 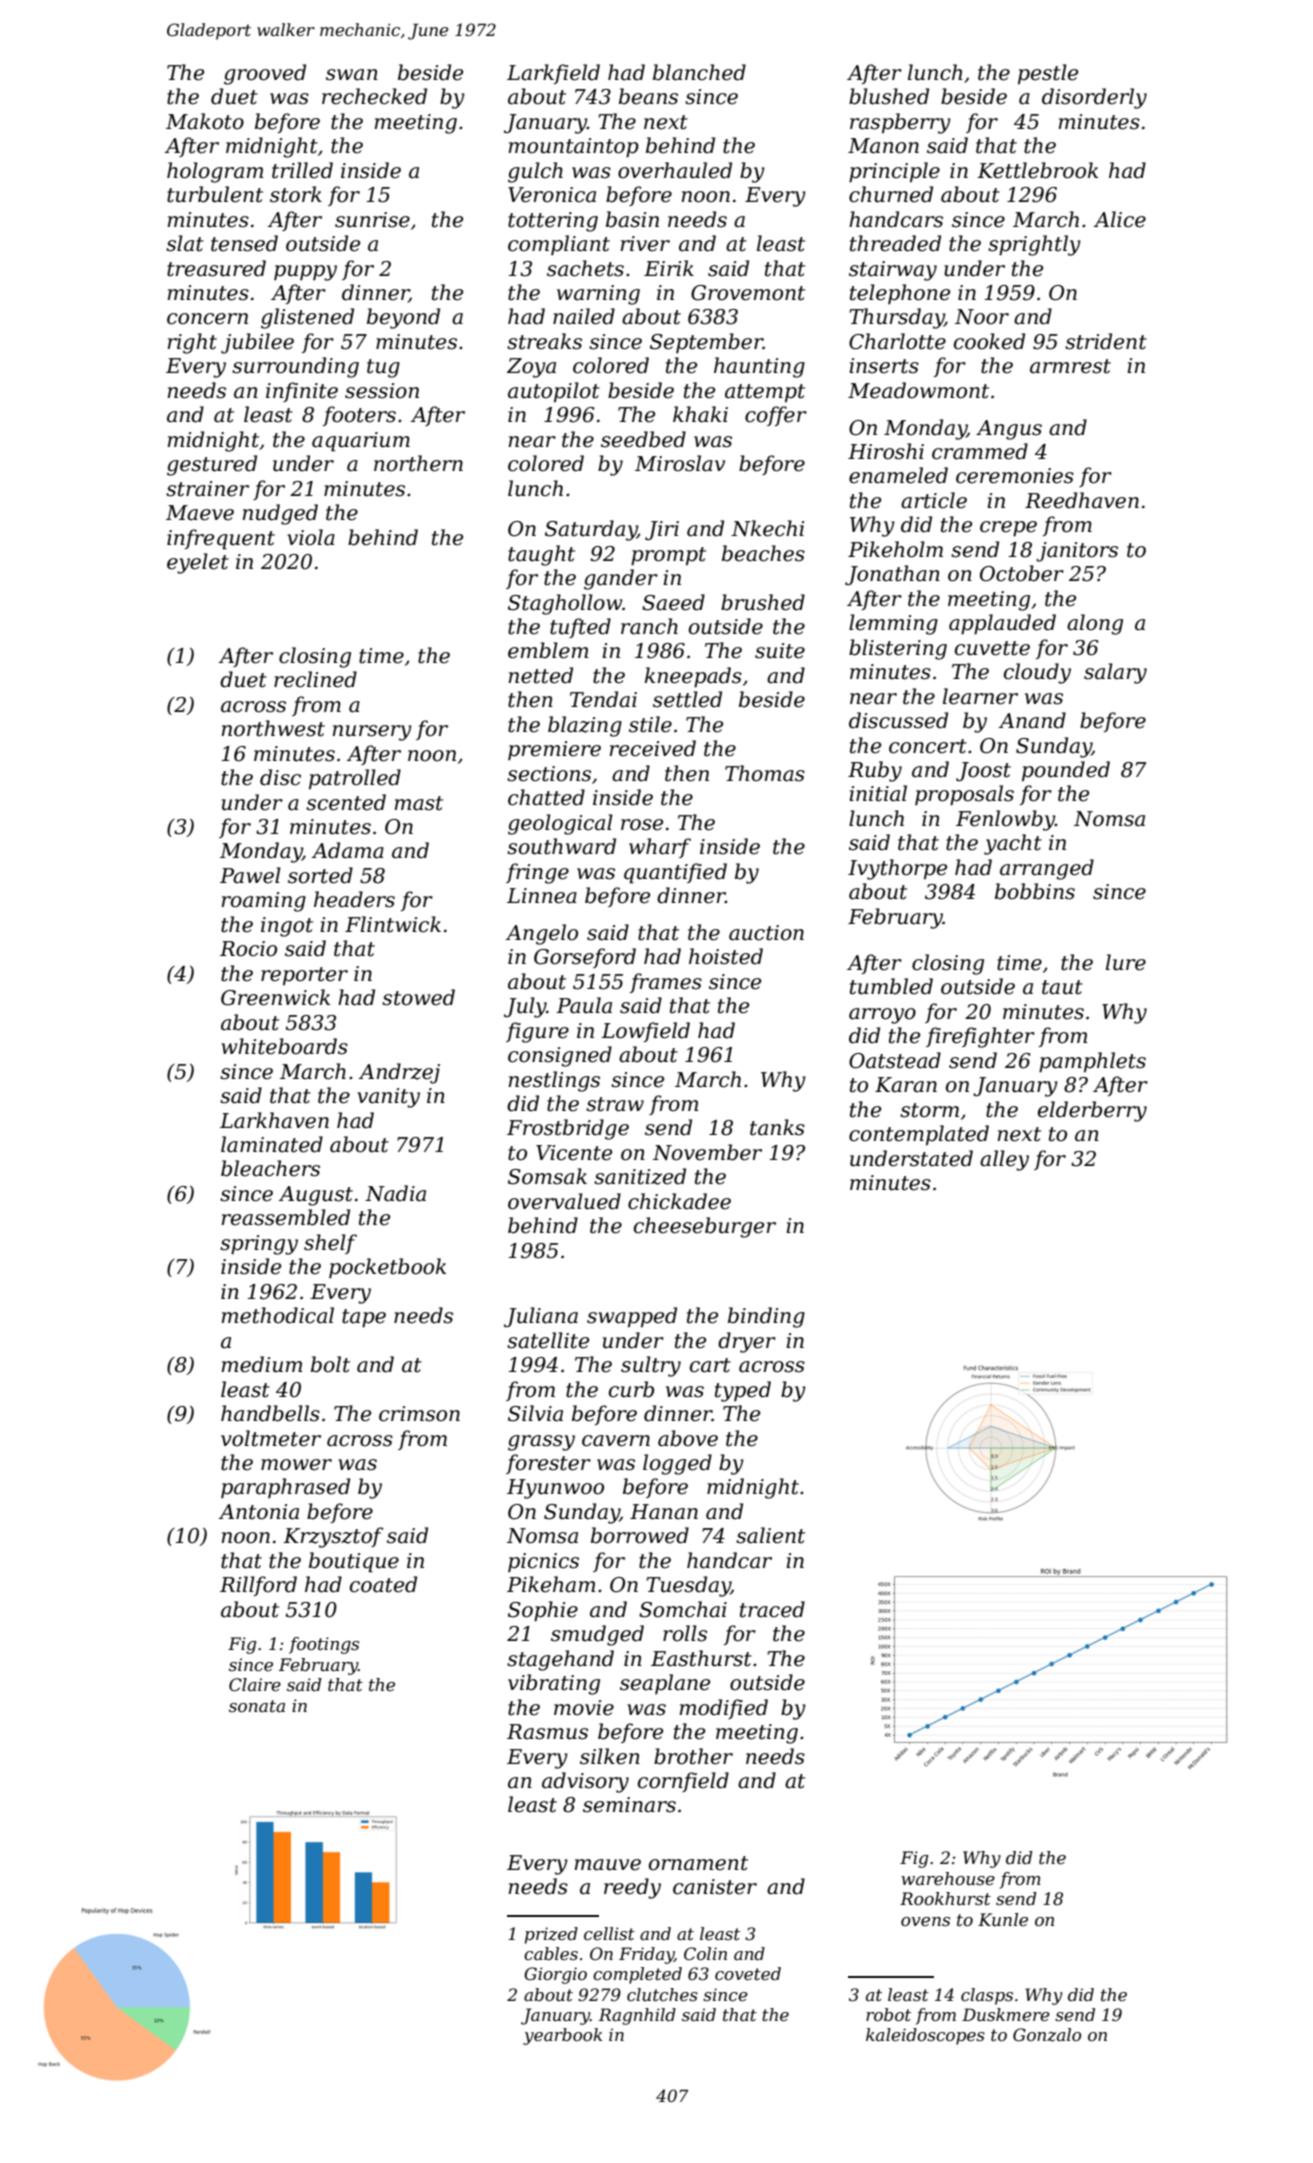 I want to click on taut, so click(x=1062, y=987).
